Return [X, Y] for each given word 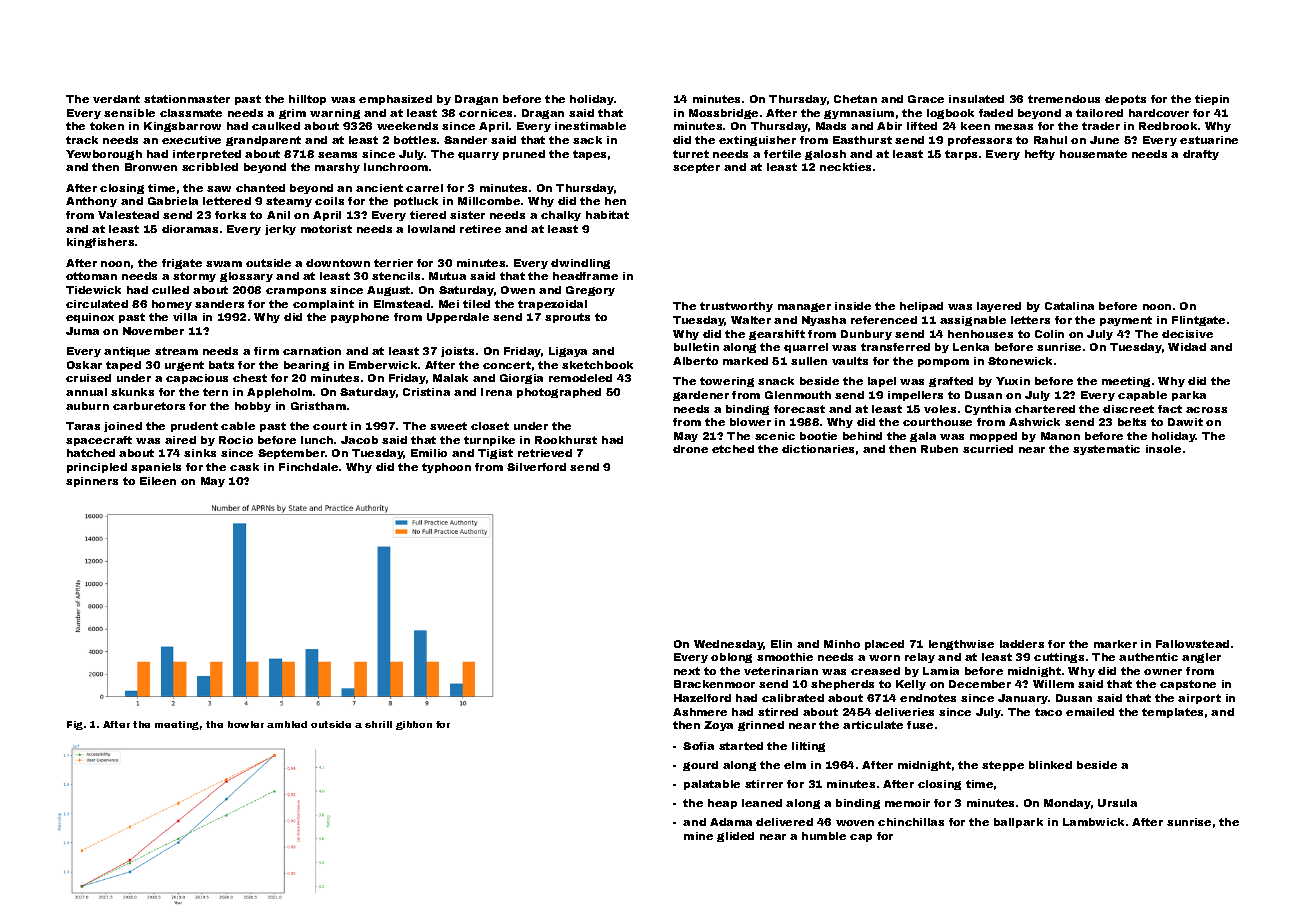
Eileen [158, 481]
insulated [976, 99]
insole [1163, 449]
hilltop [307, 100]
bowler [246, 724]
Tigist [495, 454]
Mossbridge [723, 114]
